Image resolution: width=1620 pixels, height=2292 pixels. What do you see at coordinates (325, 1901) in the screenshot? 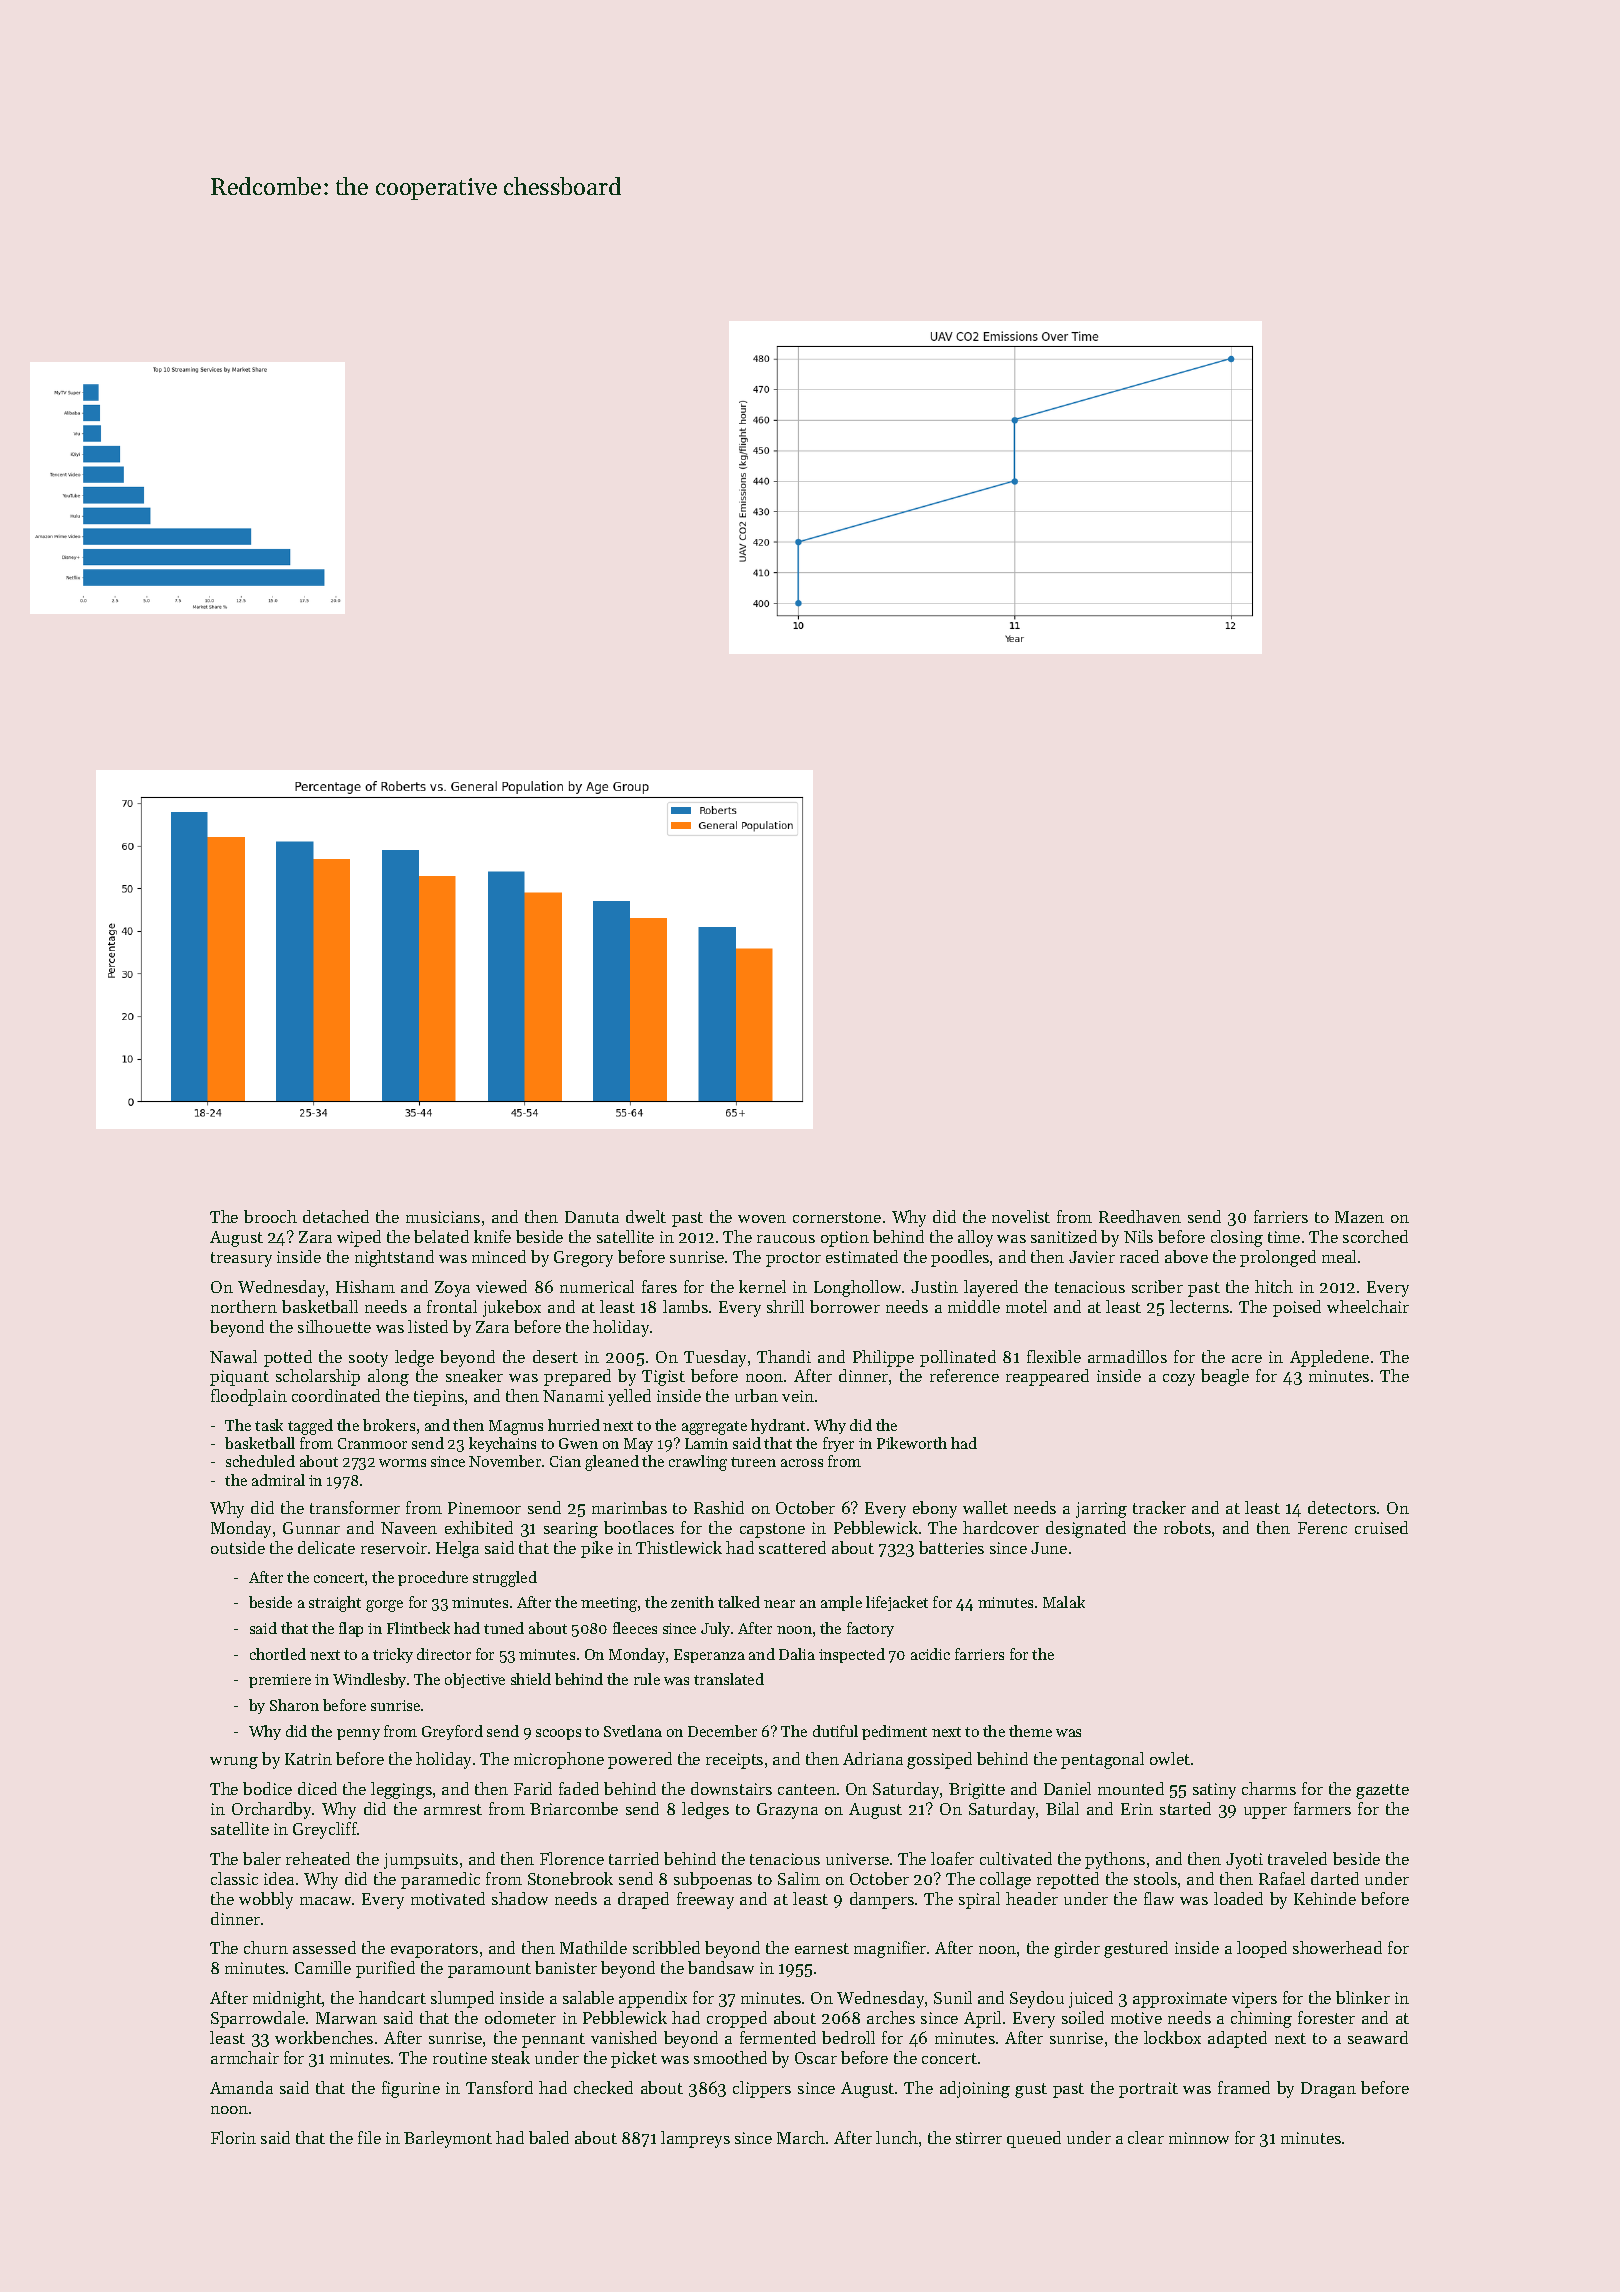
I see `macaw` at bounding box center [325, 1901].
